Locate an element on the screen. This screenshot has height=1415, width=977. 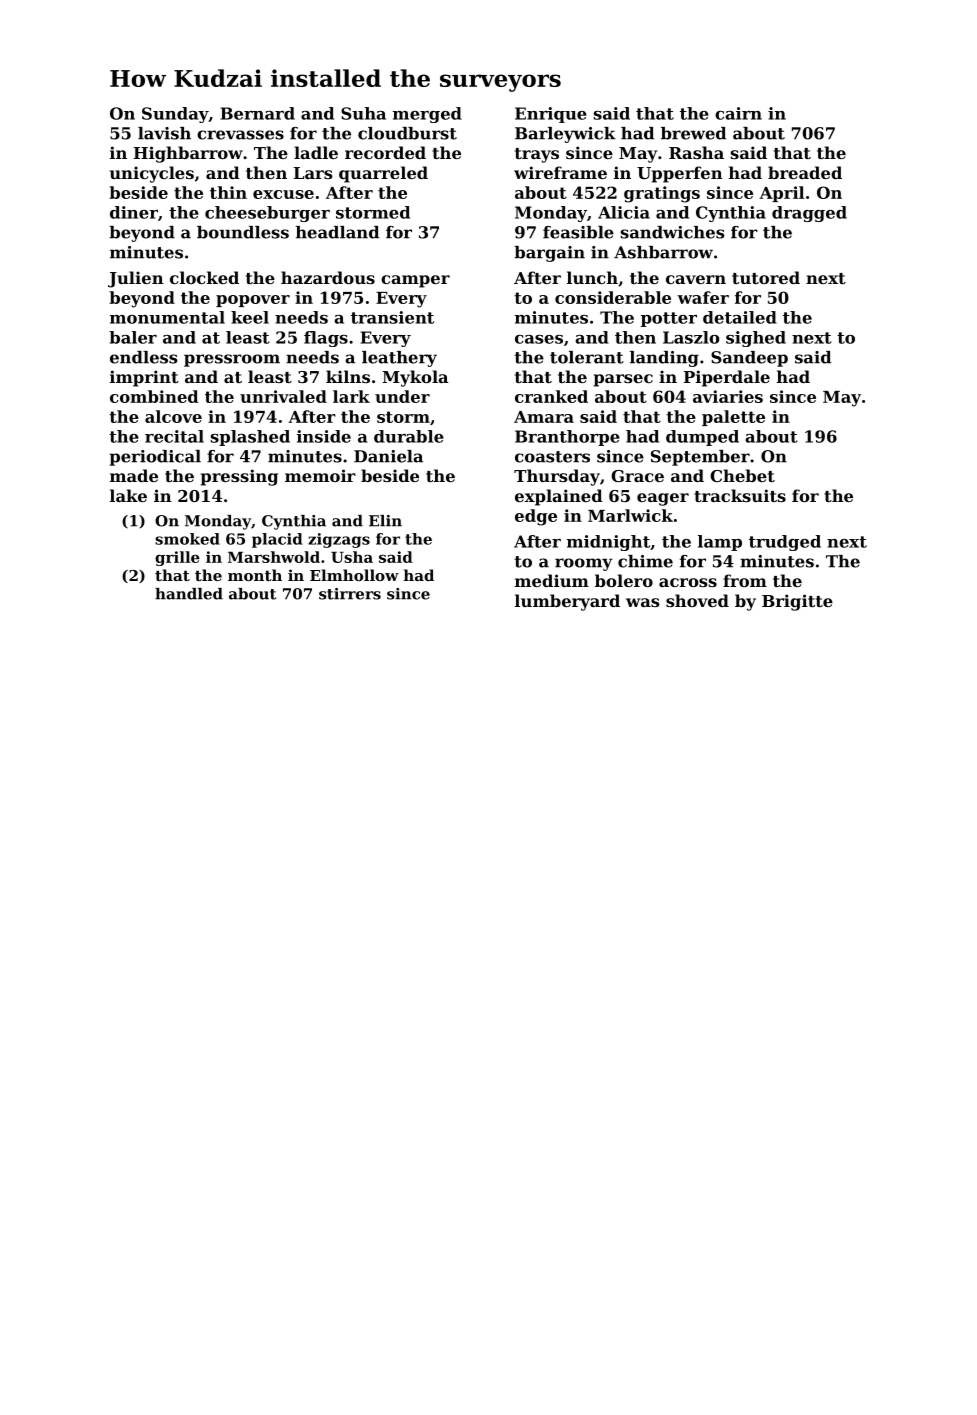
brewed is located at coordinates (693, 133).
